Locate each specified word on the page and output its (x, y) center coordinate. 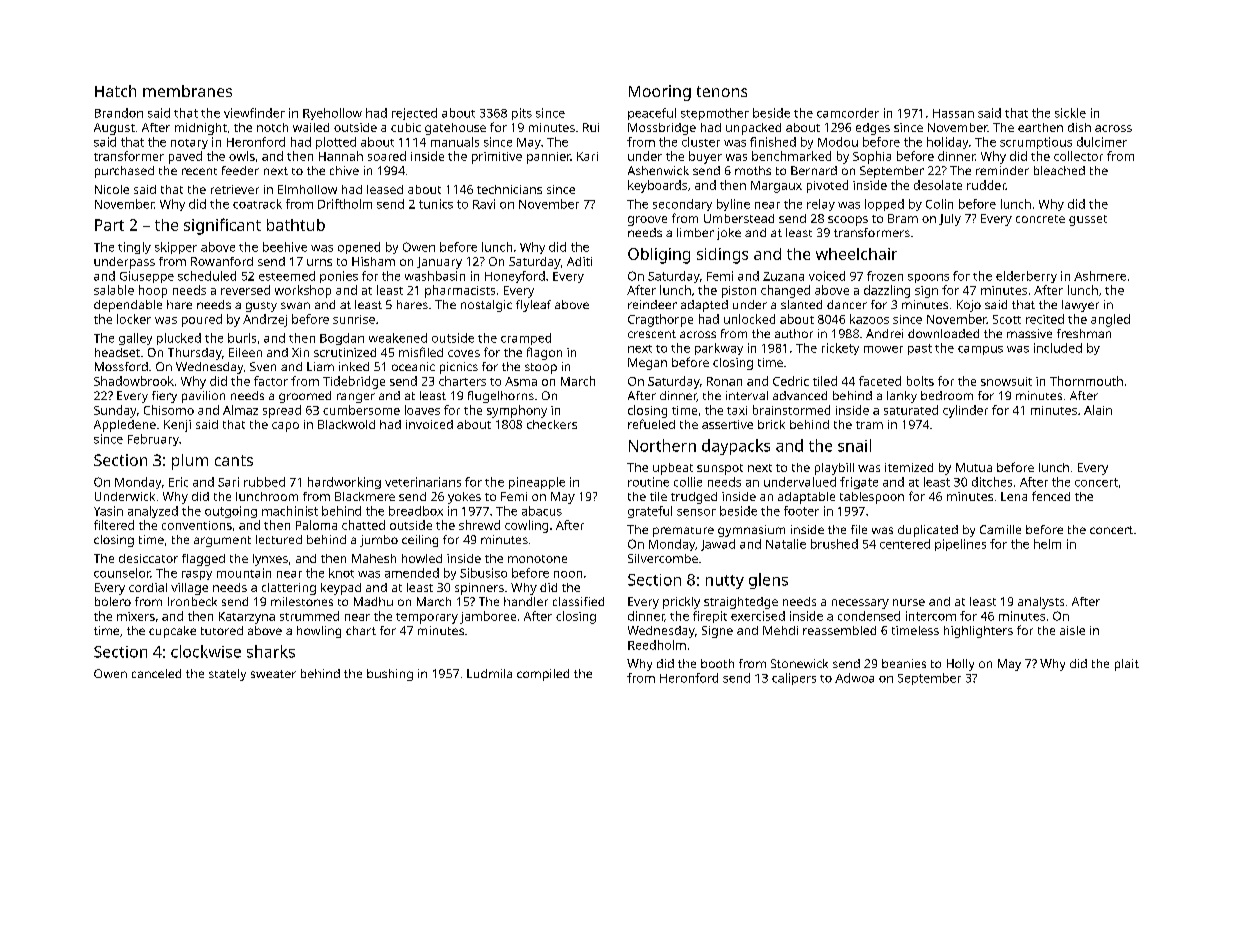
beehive (285, 247)
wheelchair (856, 254)
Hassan (953, 113)
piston (739, 292)
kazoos (869, 319)
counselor (122, 573)
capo (285, 427)
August (114, 129)
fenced (1051, 496)
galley (135, 339)
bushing (390, 675)
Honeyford (515, 277)
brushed (834, 544)
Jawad (718, 545)
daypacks (736, 447)
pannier (549, 158)
